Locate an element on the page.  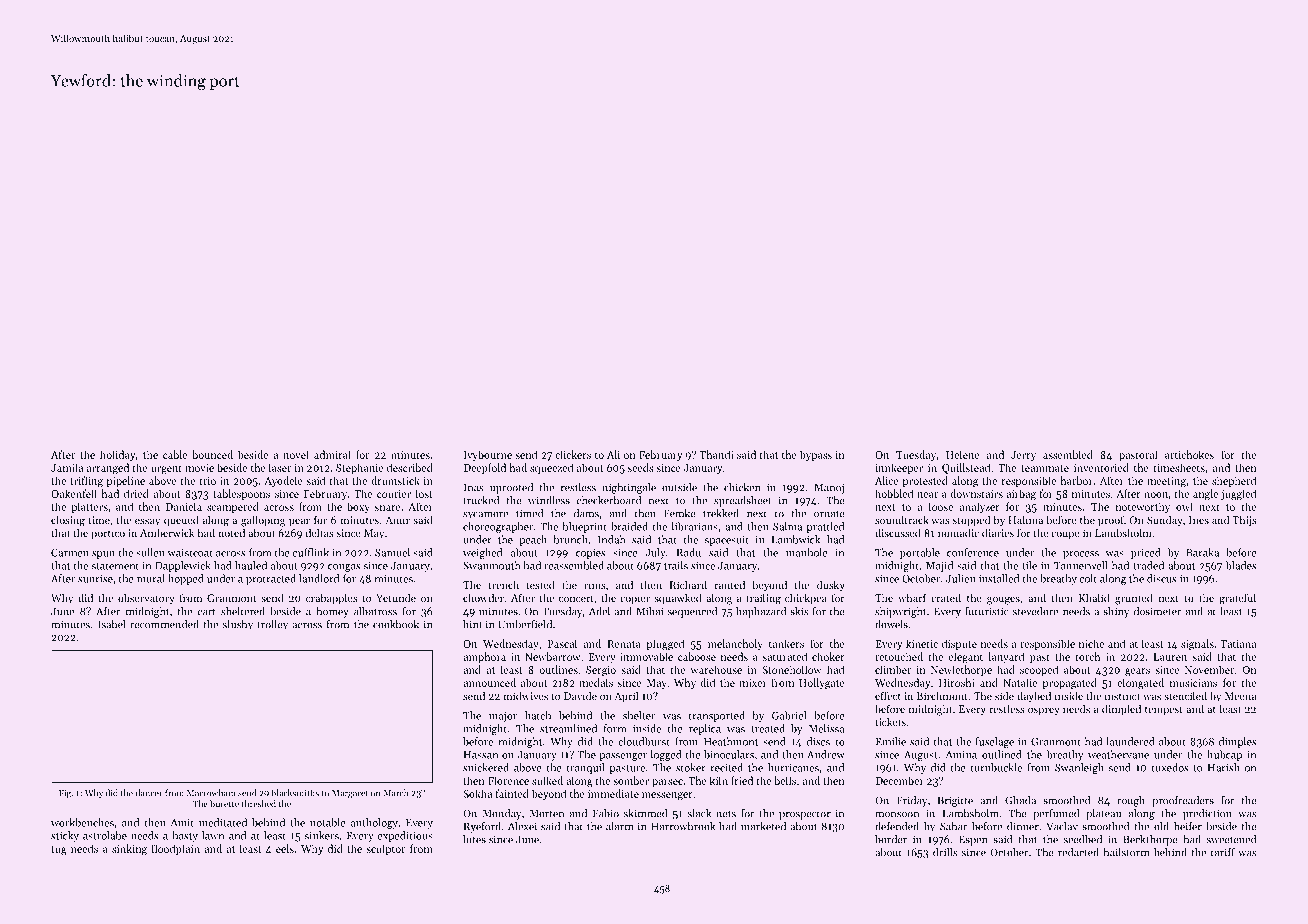
Andrew is located at coordinates (826, 754).
